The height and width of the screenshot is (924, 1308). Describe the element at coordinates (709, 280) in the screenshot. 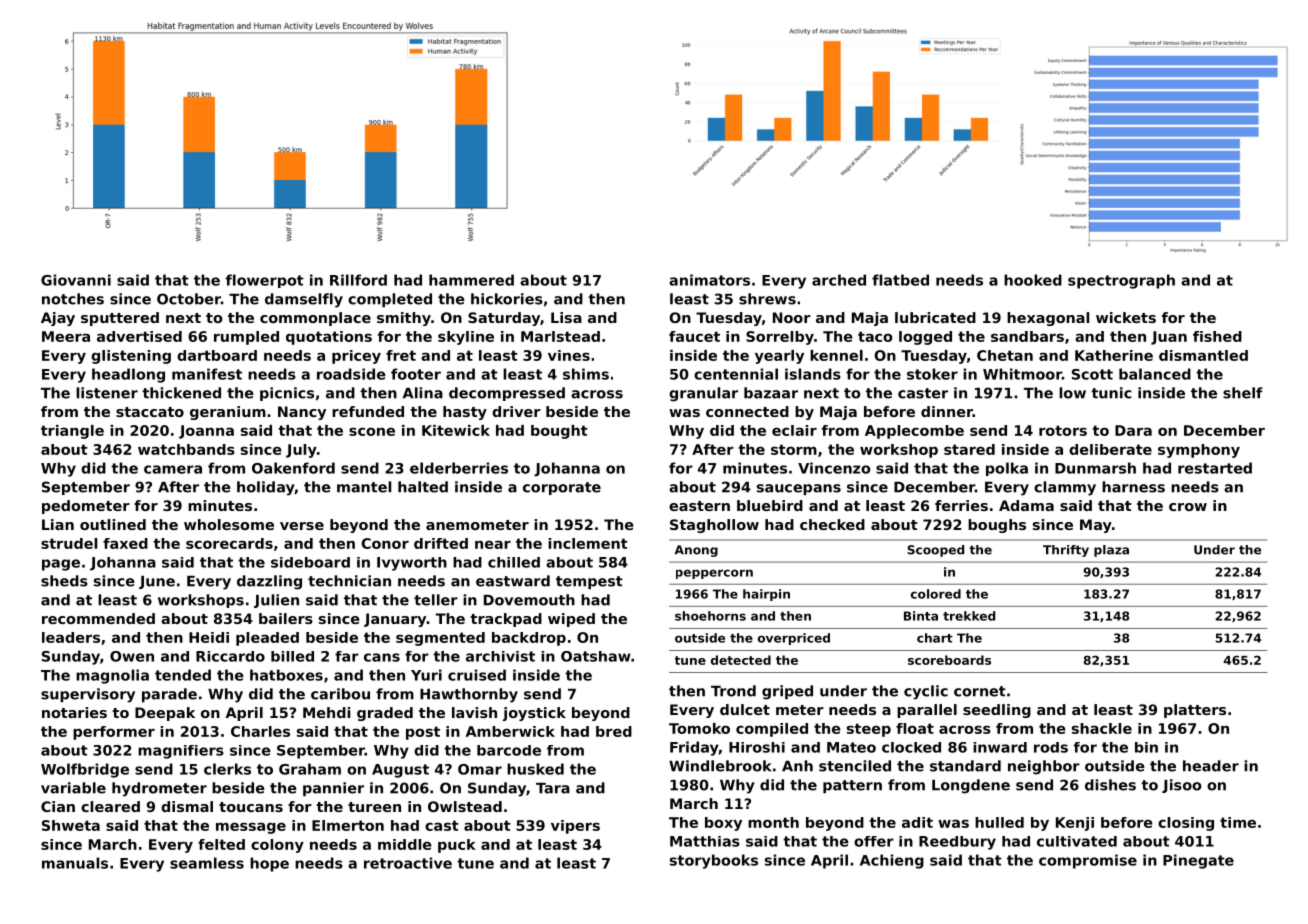

I see `animators` at that location.
